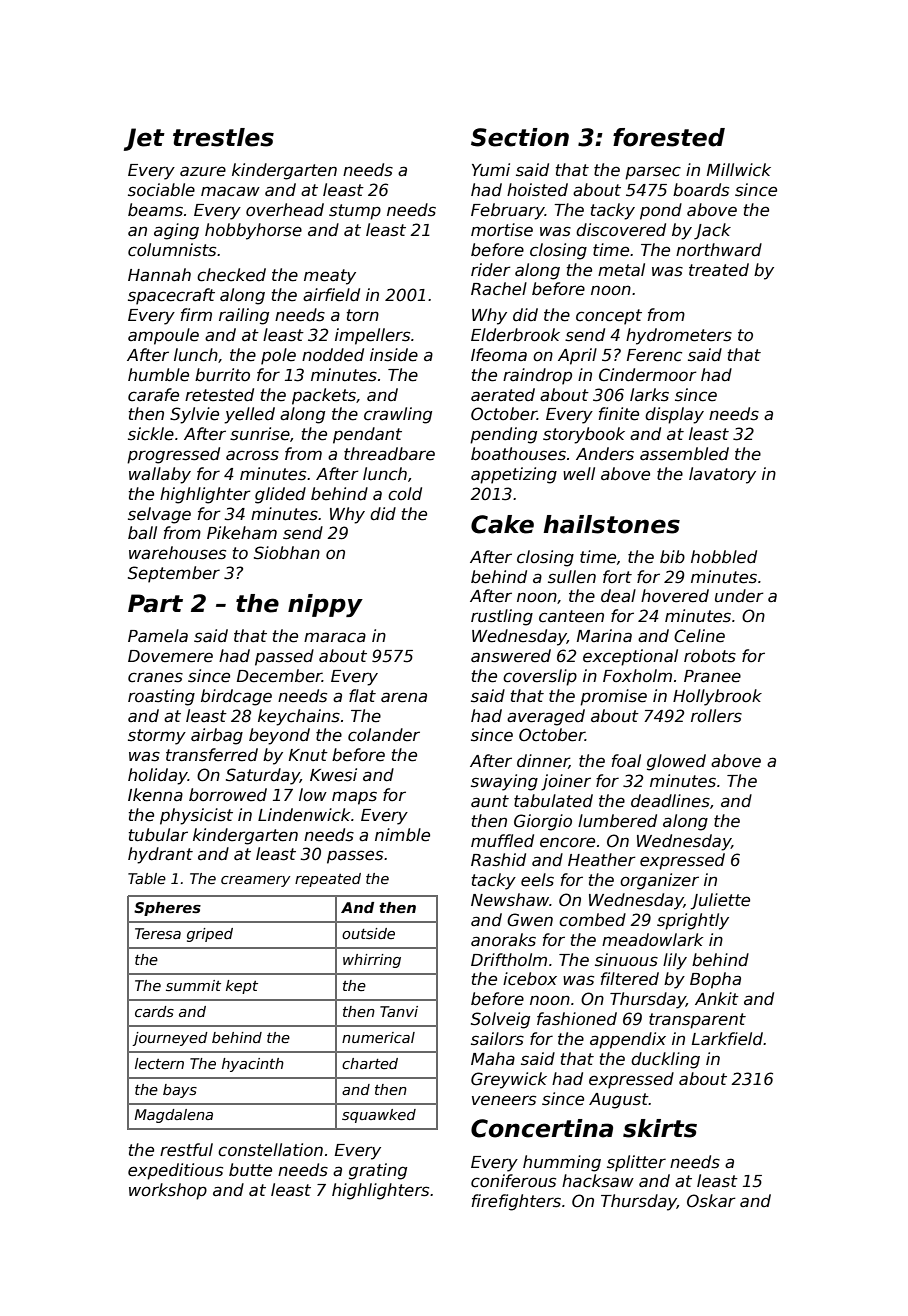 The height and width of the screenshot is (1316, 908). I want to click on cold, so click(405, 494).
